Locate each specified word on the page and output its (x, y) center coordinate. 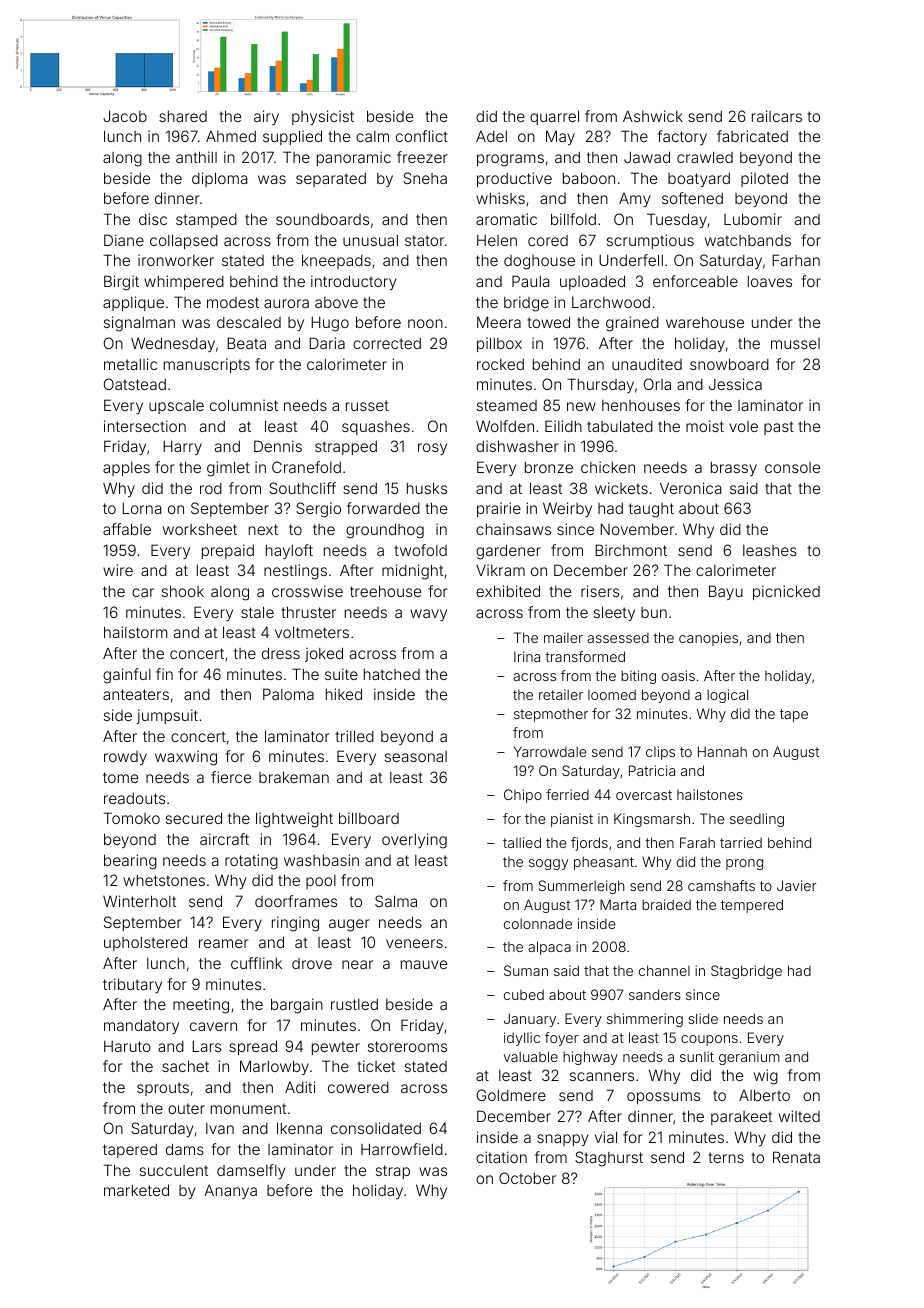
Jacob (125, 116)
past (779, 428)
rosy (432, 449)
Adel (491, 136)
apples (126, 469)
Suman (526, 970)
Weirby (567, 509)
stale (257, 612)
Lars (206, 1046)
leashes (770, 550)
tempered (752, 906)
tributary (132, 985)
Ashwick (653, 116)
